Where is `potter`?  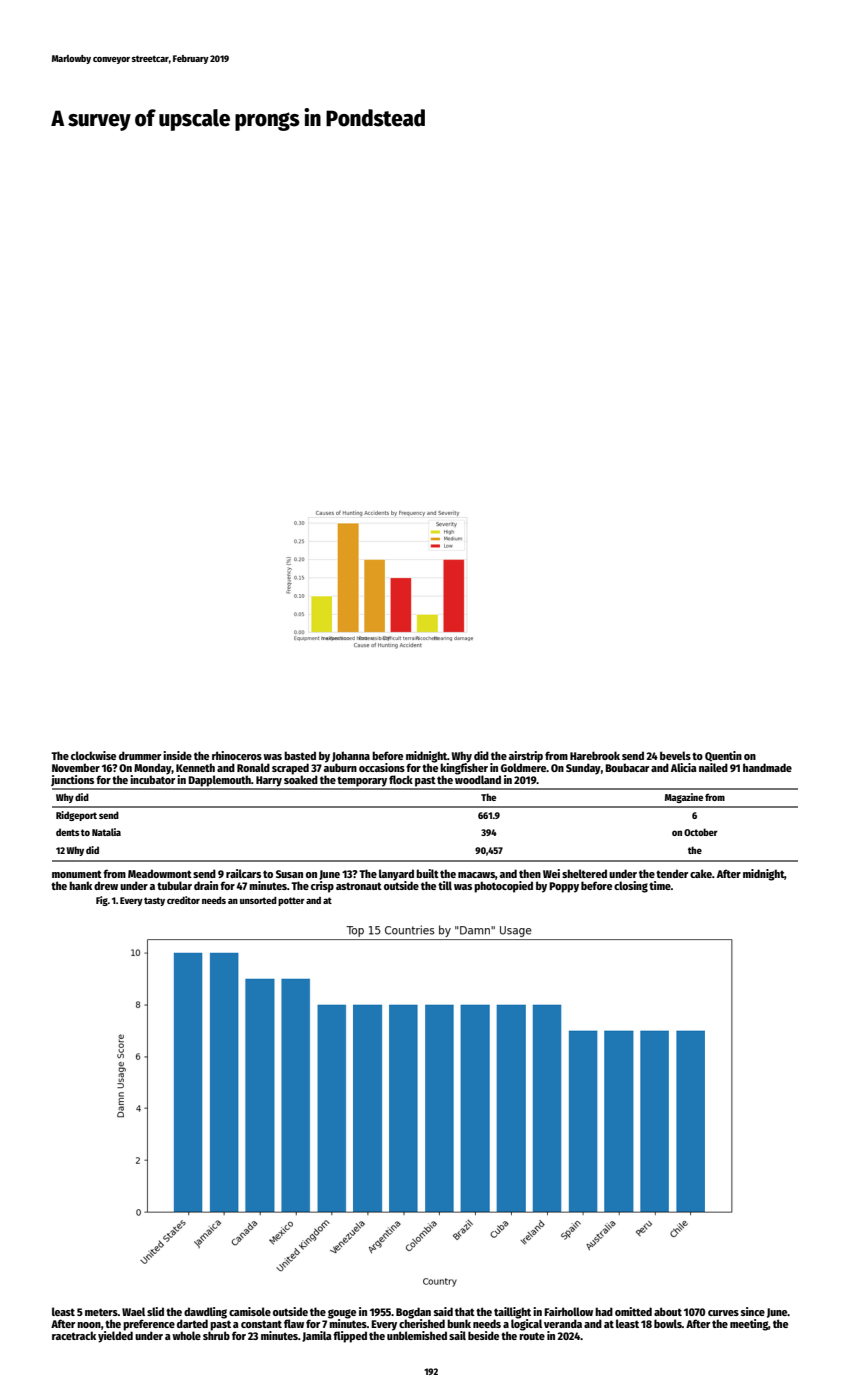 potter is located at coordinates (291, 901).
